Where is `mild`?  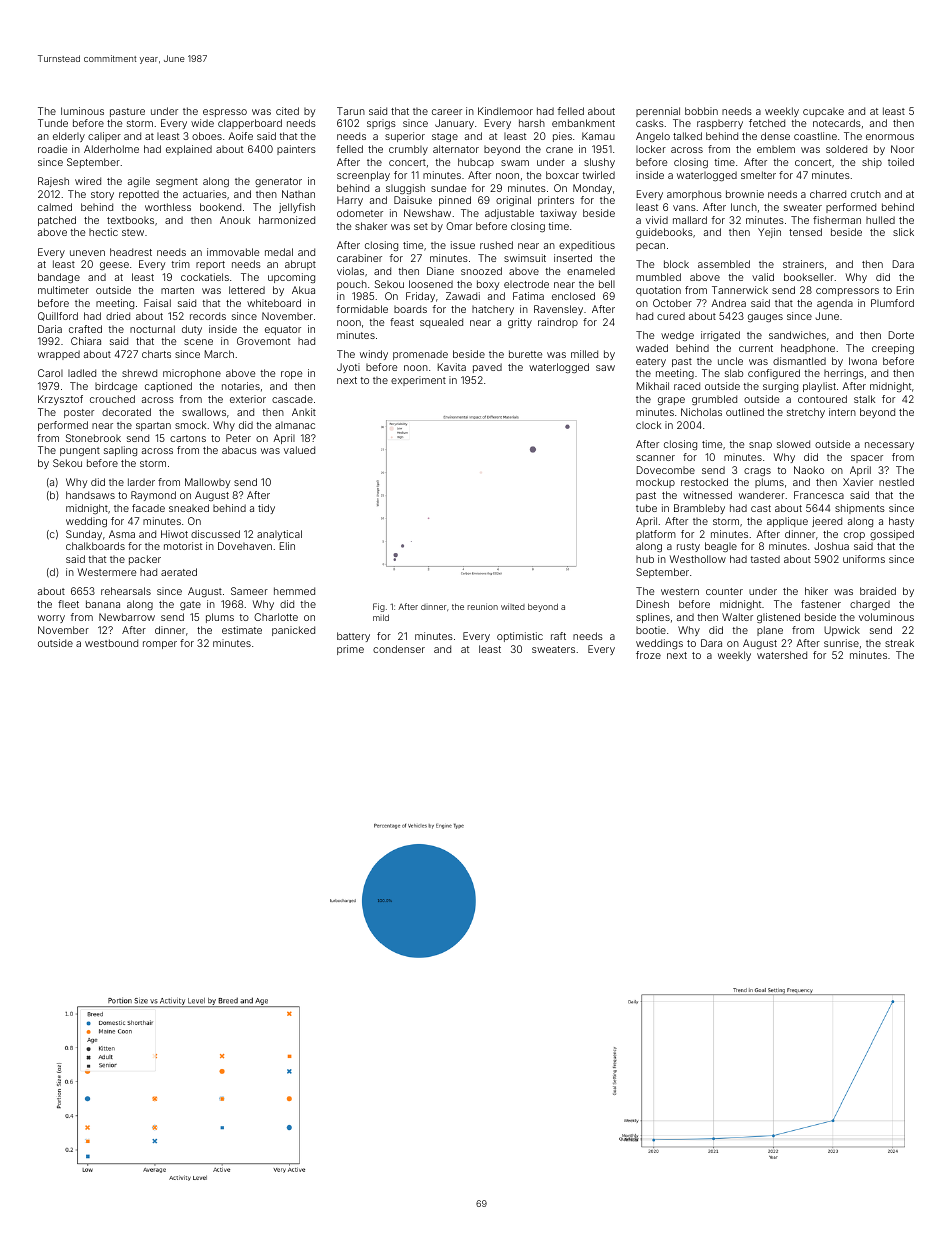 mild is located at coordinates (381, 618).
